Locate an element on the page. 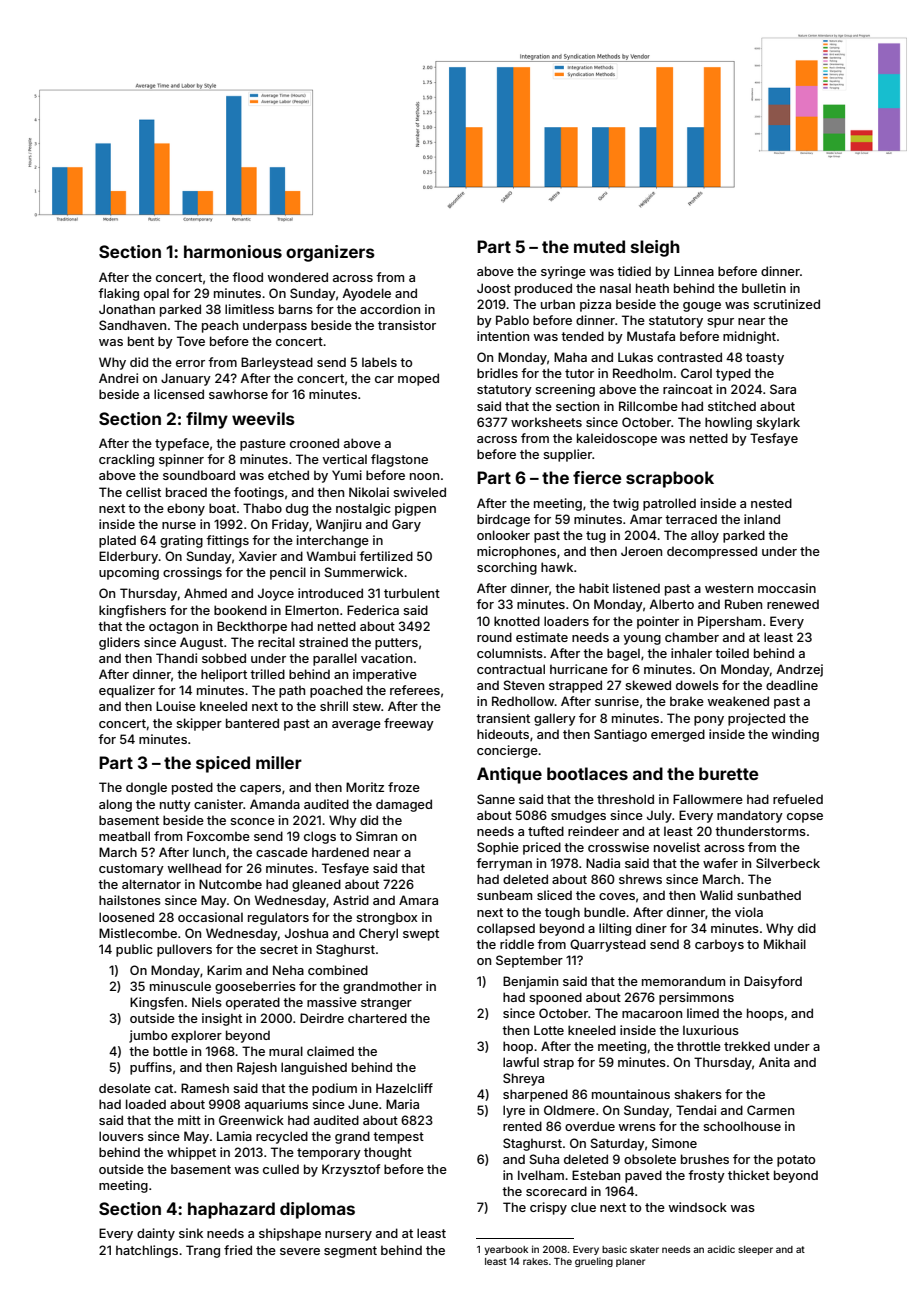  minuscule is located at coordinates (180, 986).
